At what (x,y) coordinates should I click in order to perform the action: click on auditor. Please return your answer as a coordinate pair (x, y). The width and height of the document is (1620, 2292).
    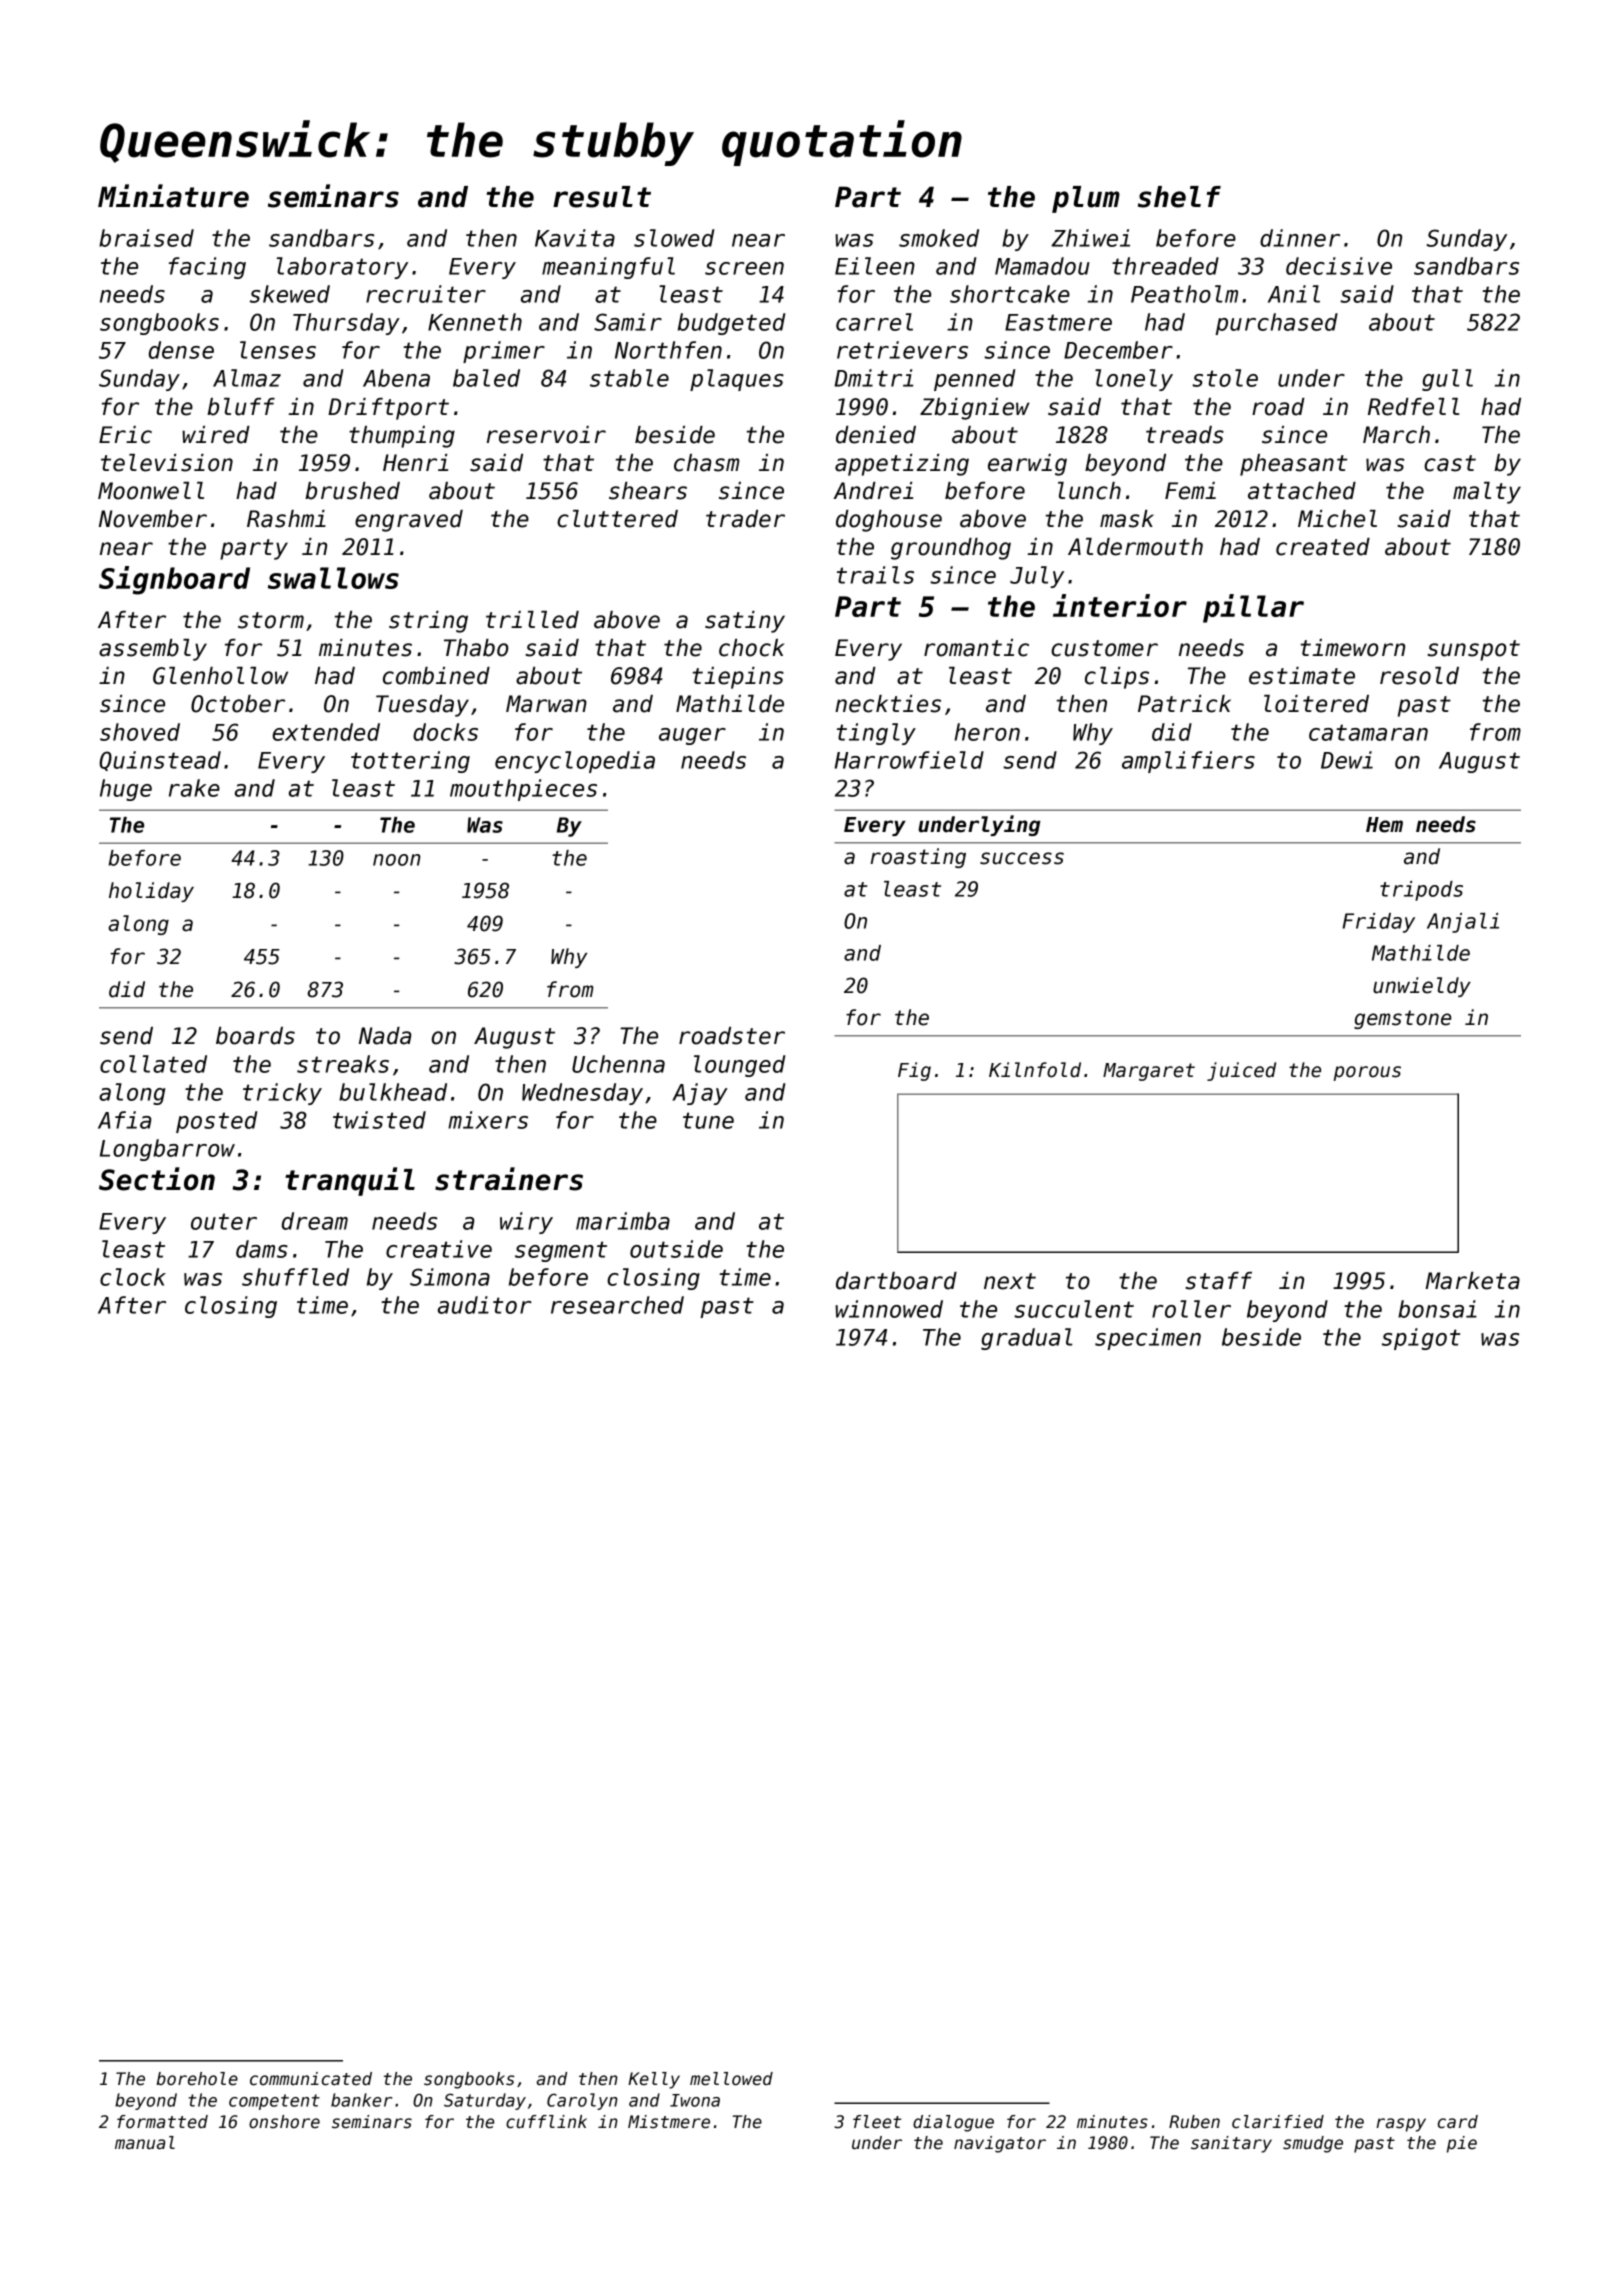
    Looking at the image, I should click on (484, 1305).
